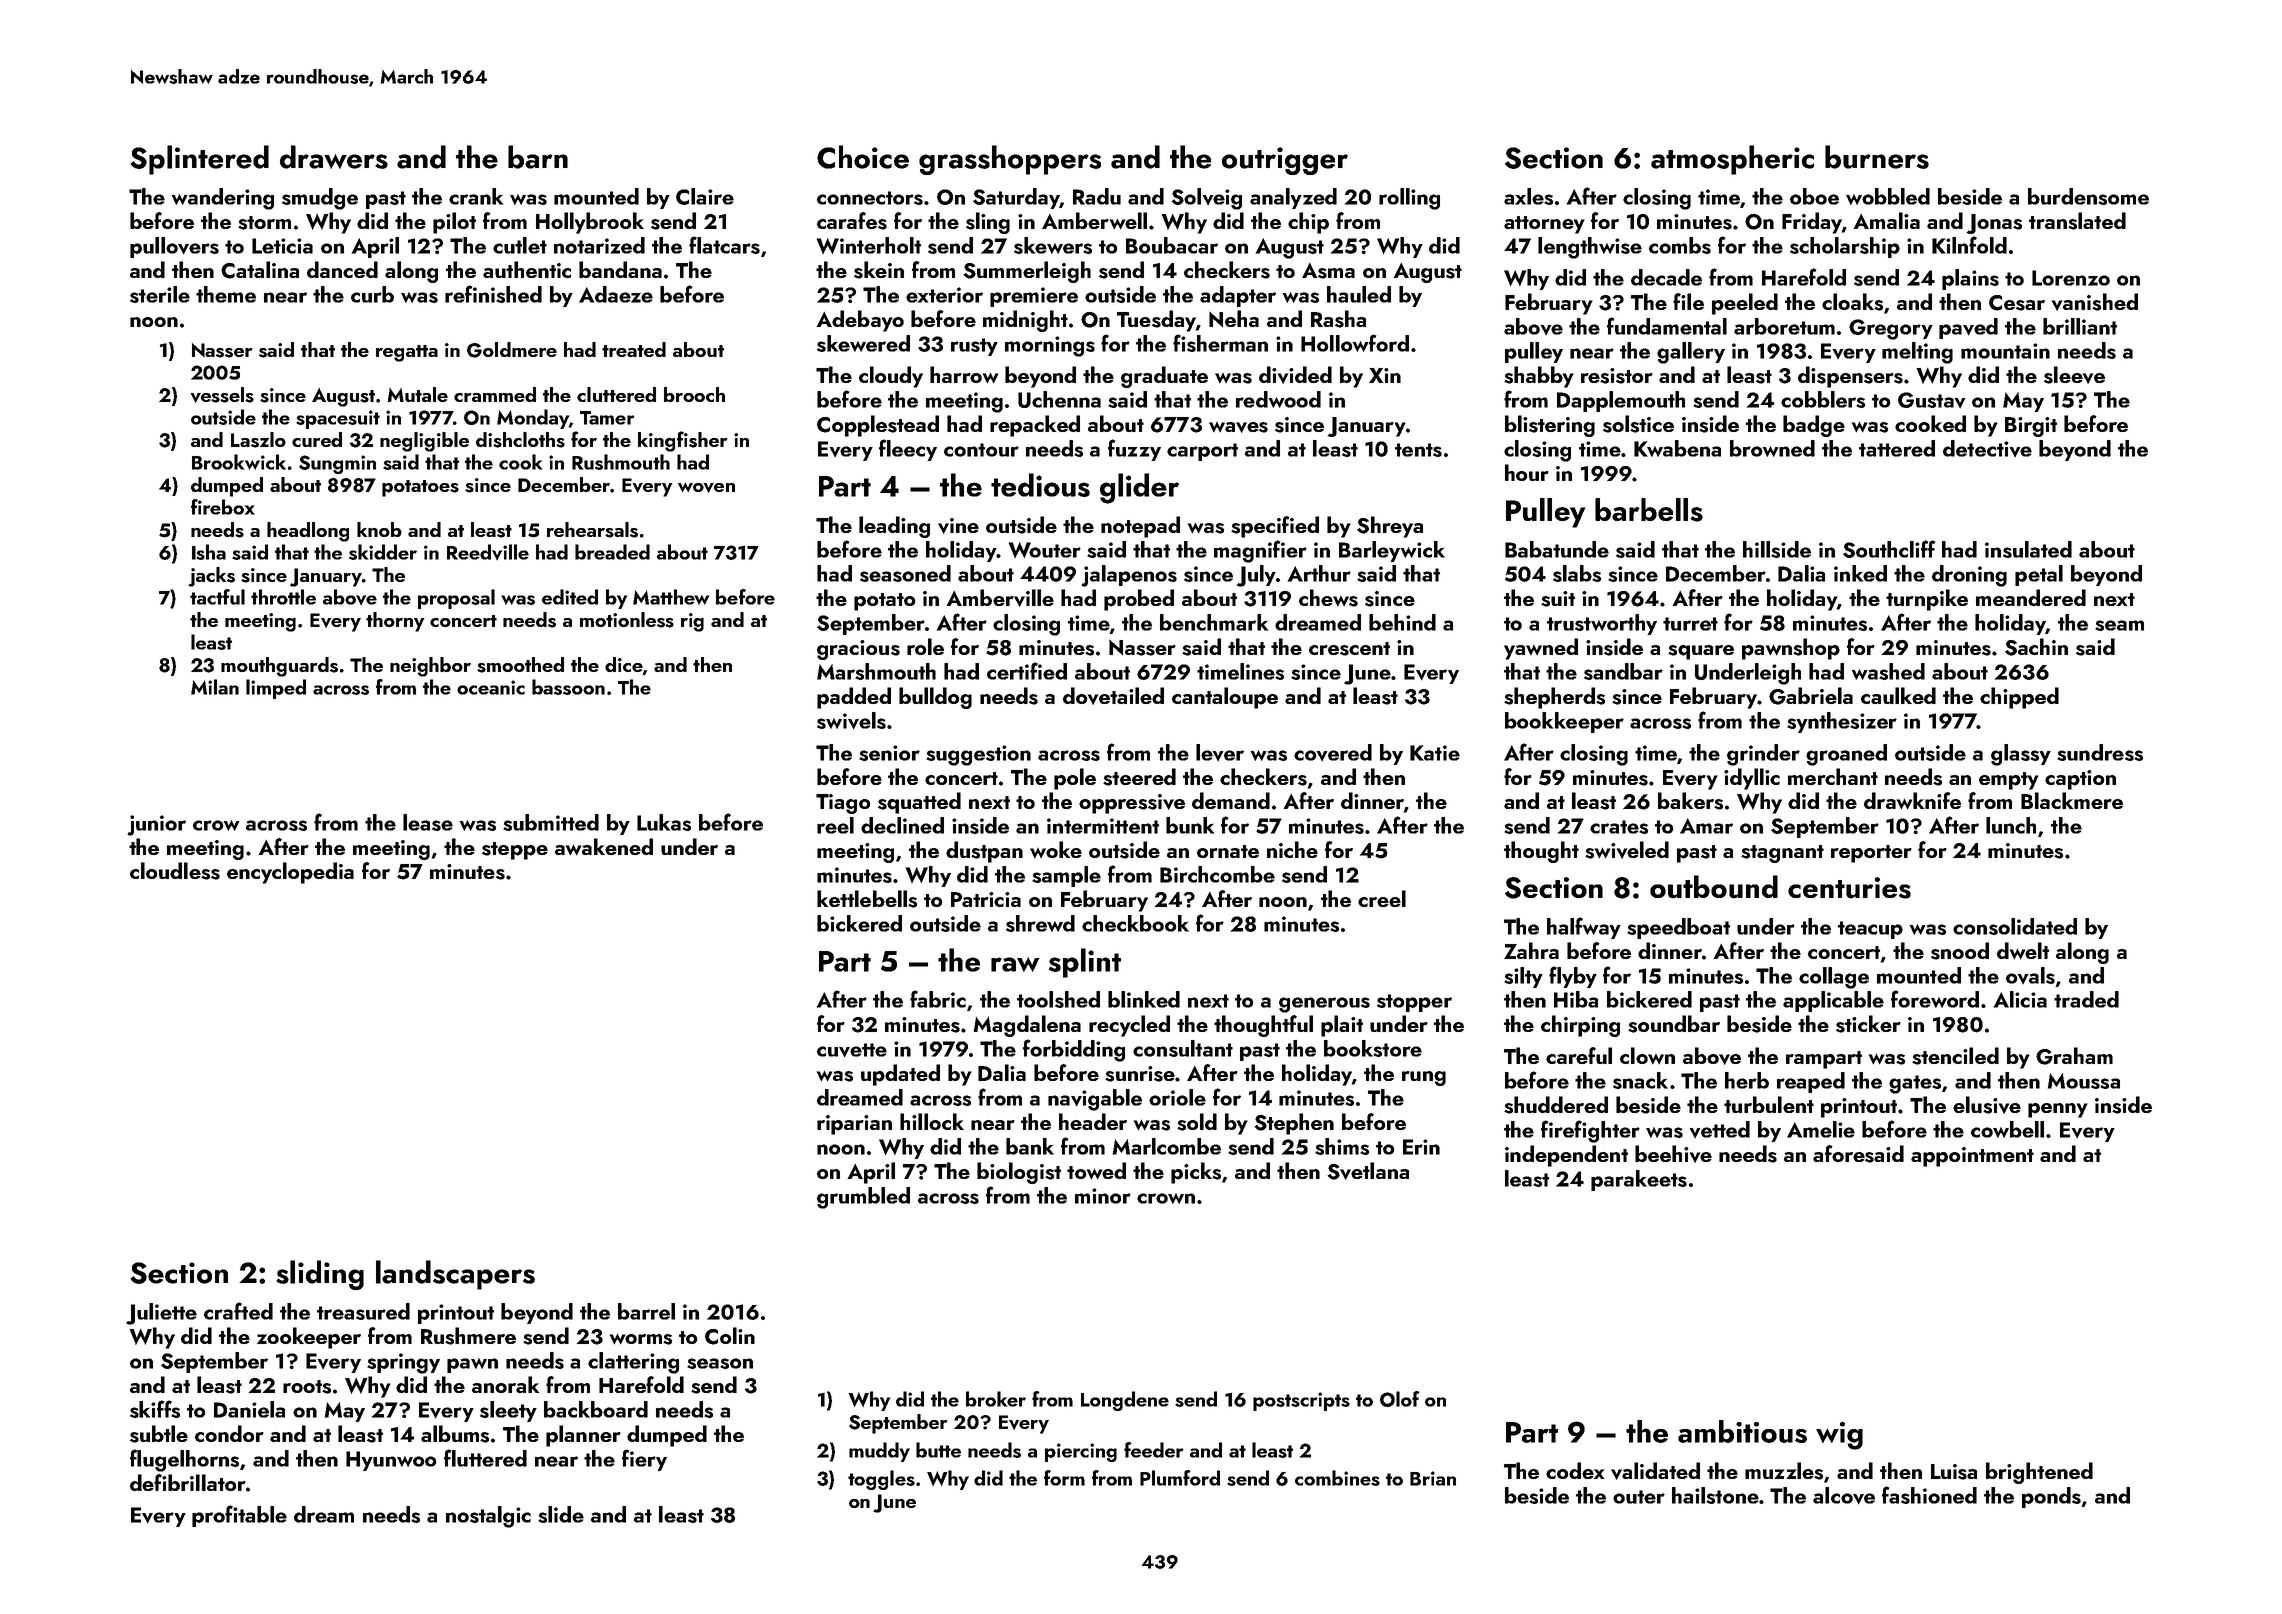 Image resolution: width=2282 pixels, height=1614 pixels. Describe the element at coordinates (1912, 800) in the document. I see `drawknife` at that location.
